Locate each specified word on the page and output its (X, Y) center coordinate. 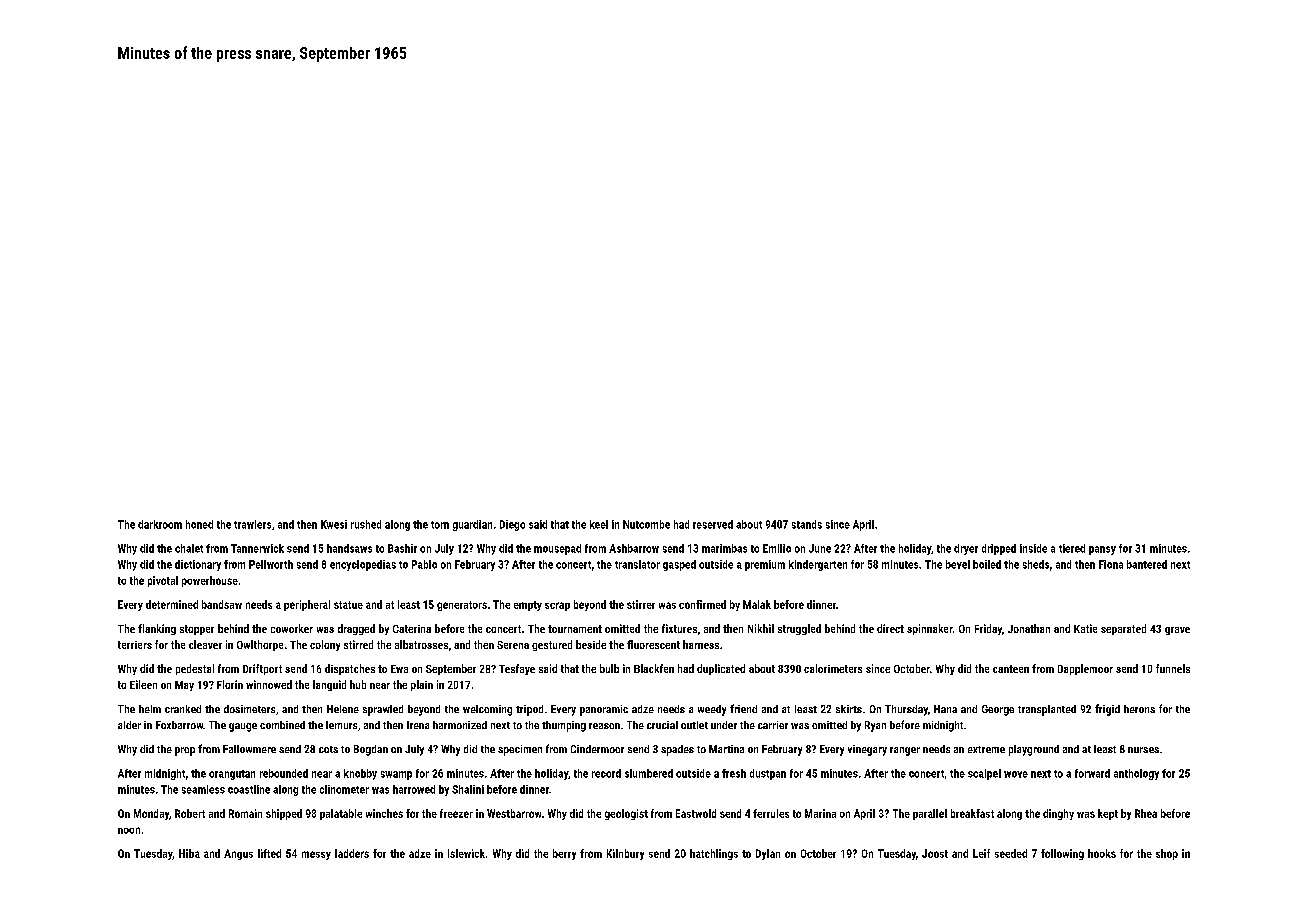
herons (1139, 709)
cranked (183, 709)
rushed (366, 524)
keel (599, 524)
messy (316, 855)
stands (807, 524)
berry (564, 854)
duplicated (721, 669)
